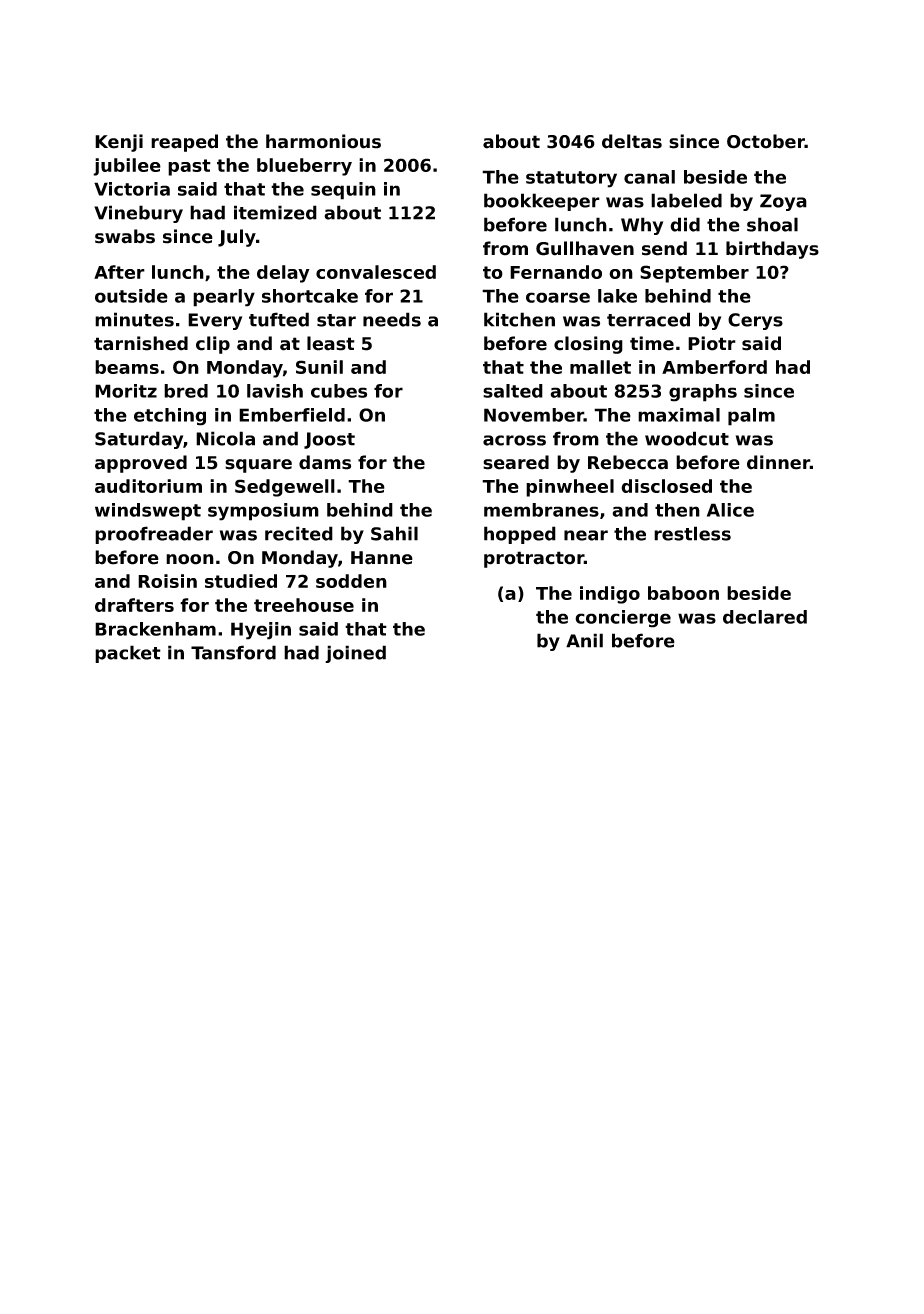 The height and width of the page is (1314, 924). What do you see at coordinates (292, 415) in the page?
I see `Emberfield` at bounding box center [292, 415].
